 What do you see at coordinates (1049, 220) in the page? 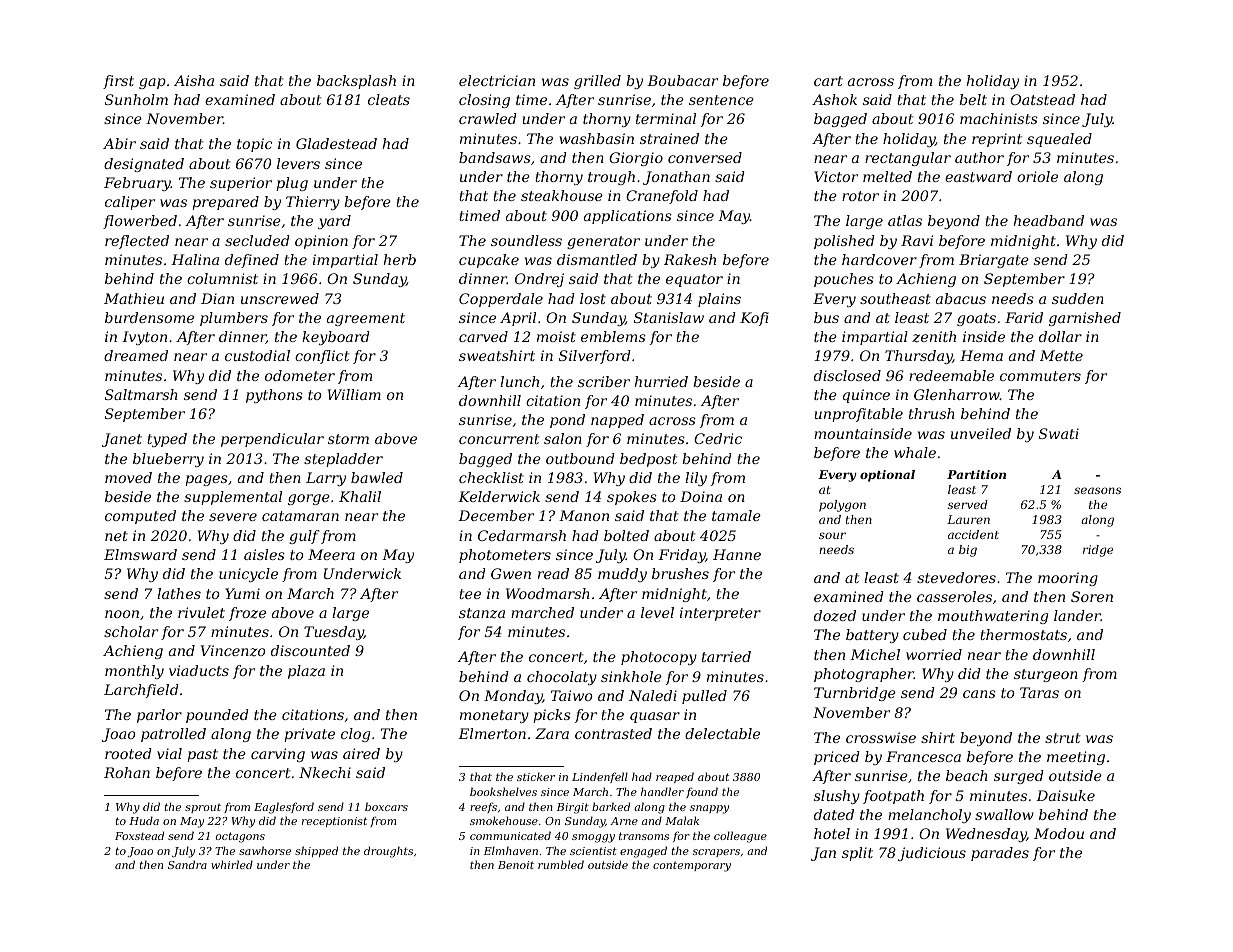
I see `headband` at bounding box center [1049, 220].
